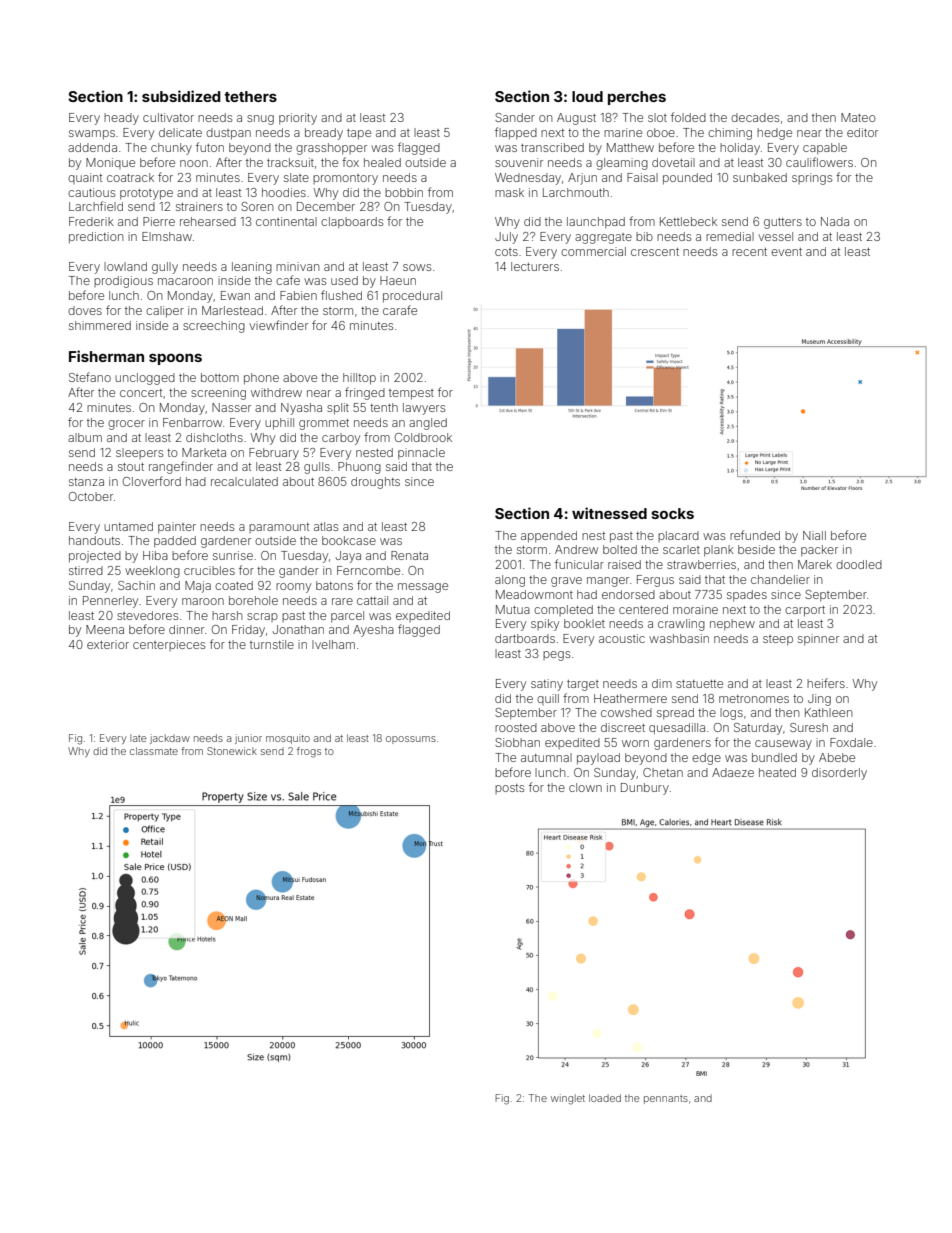 The width and height of the screenshot is (952, 1233). Describe the element at coordinates (605, 1098) in the screenshot. I see `loaded` at that location.
